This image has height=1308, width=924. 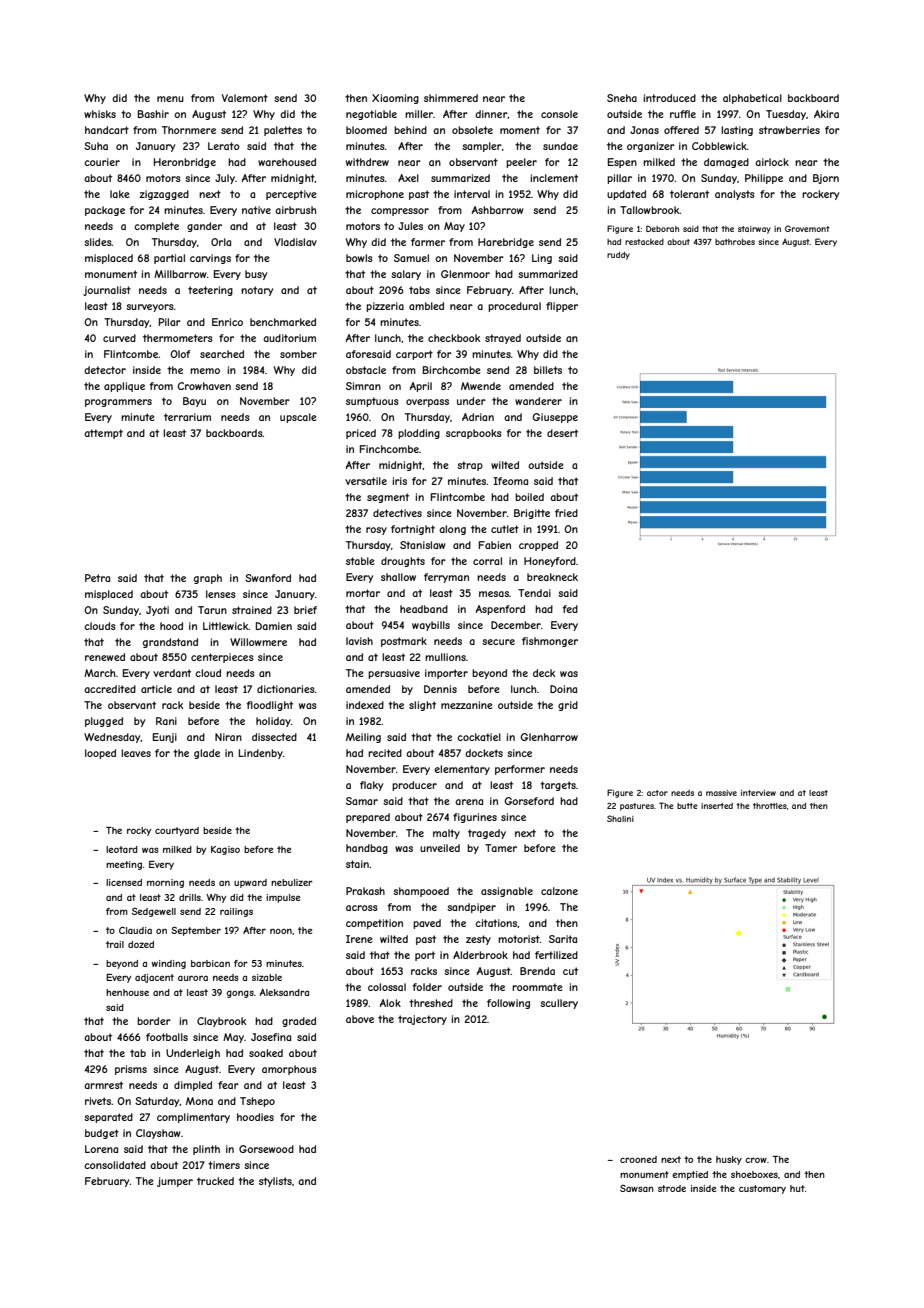 I want to click on fortnight, so click(x=413, y=530).
